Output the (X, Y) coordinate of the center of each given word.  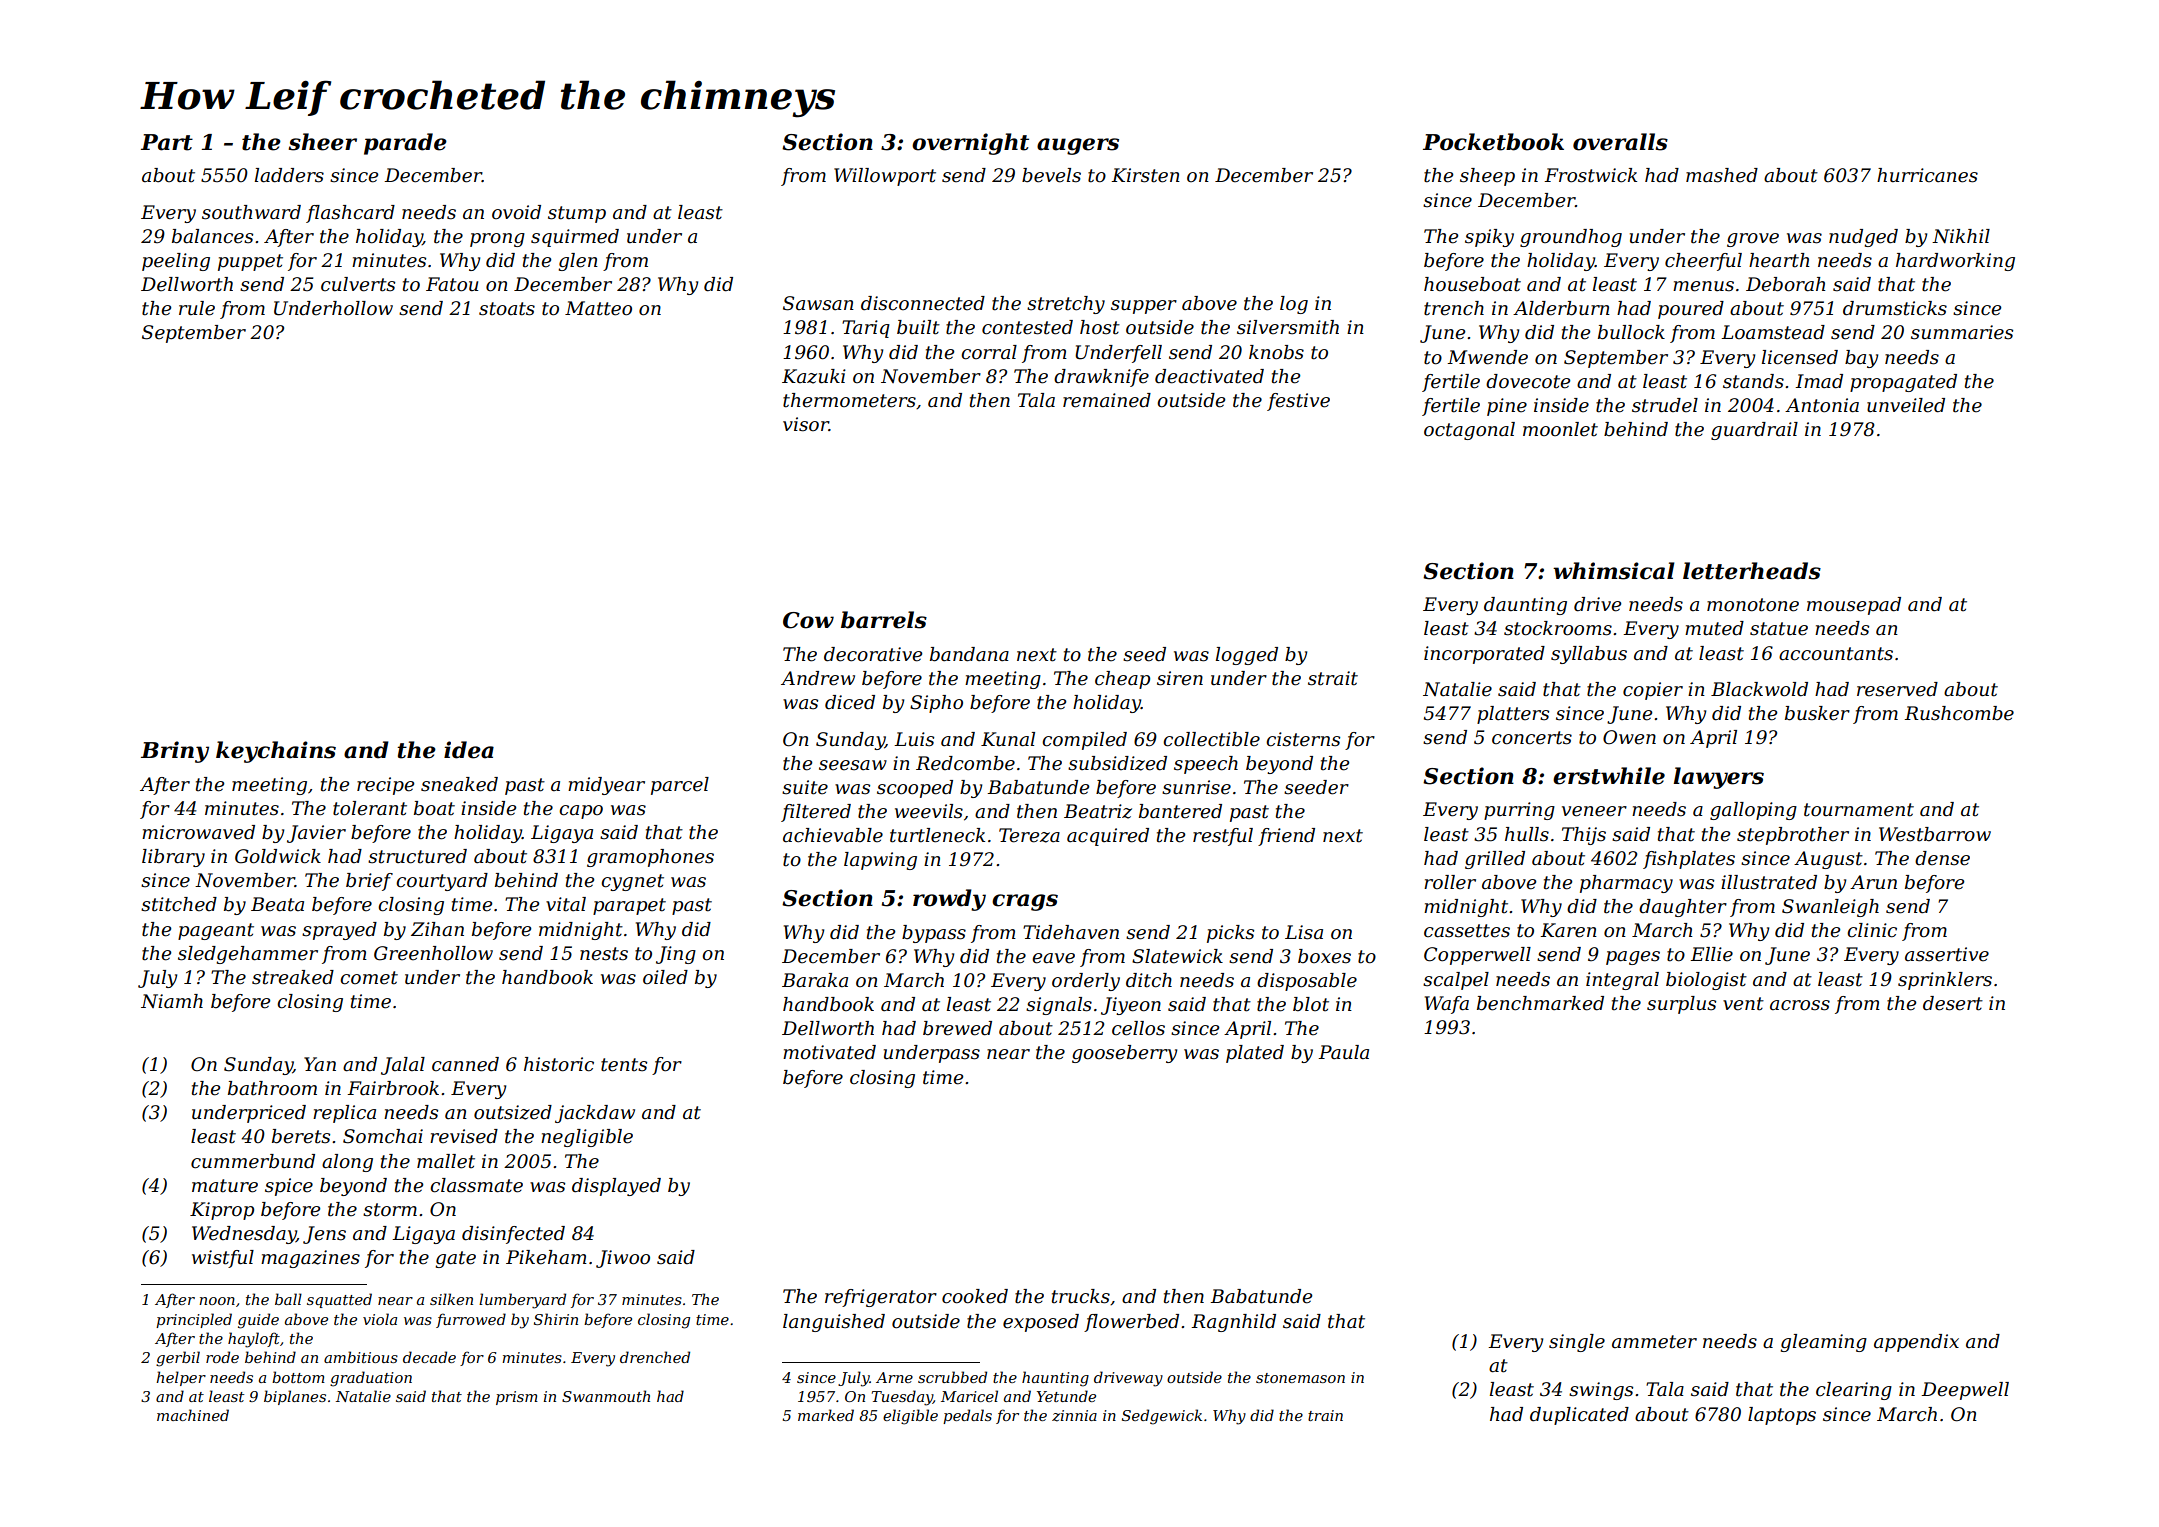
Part (167, 142)
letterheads (1752, 571)
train (1325, 1415)
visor (806, 424)
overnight (970, 144)
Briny (175, 752)
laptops (1782, 1416)
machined (193, 1415)
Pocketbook (1493, 142)
